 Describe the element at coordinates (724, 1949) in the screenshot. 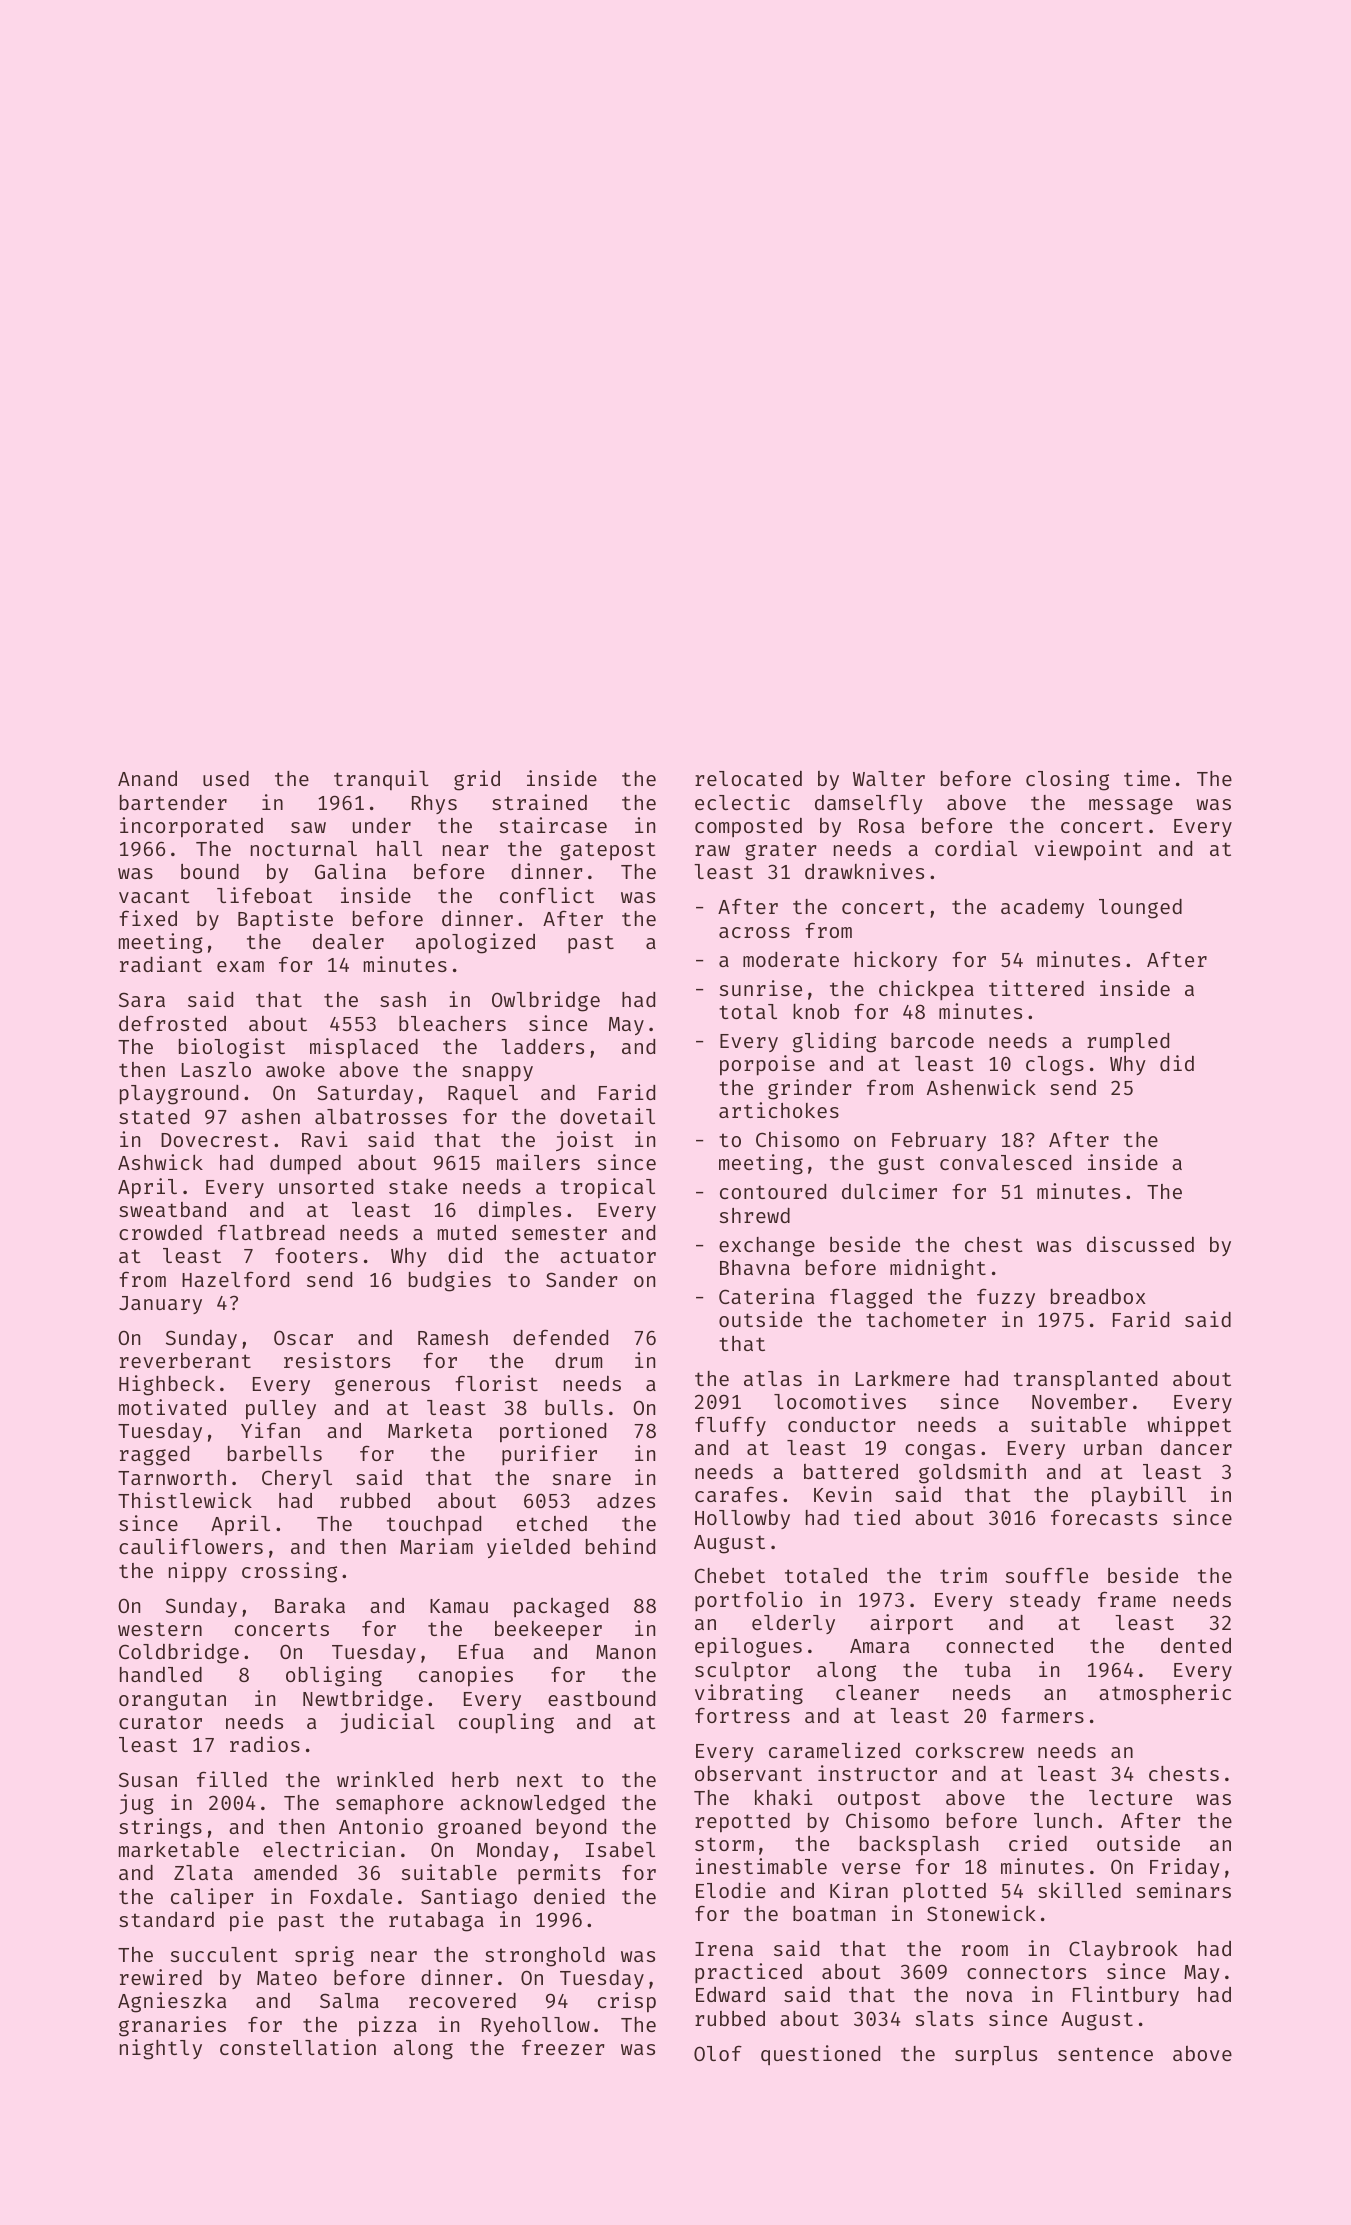

I see `Irena` at that location.
